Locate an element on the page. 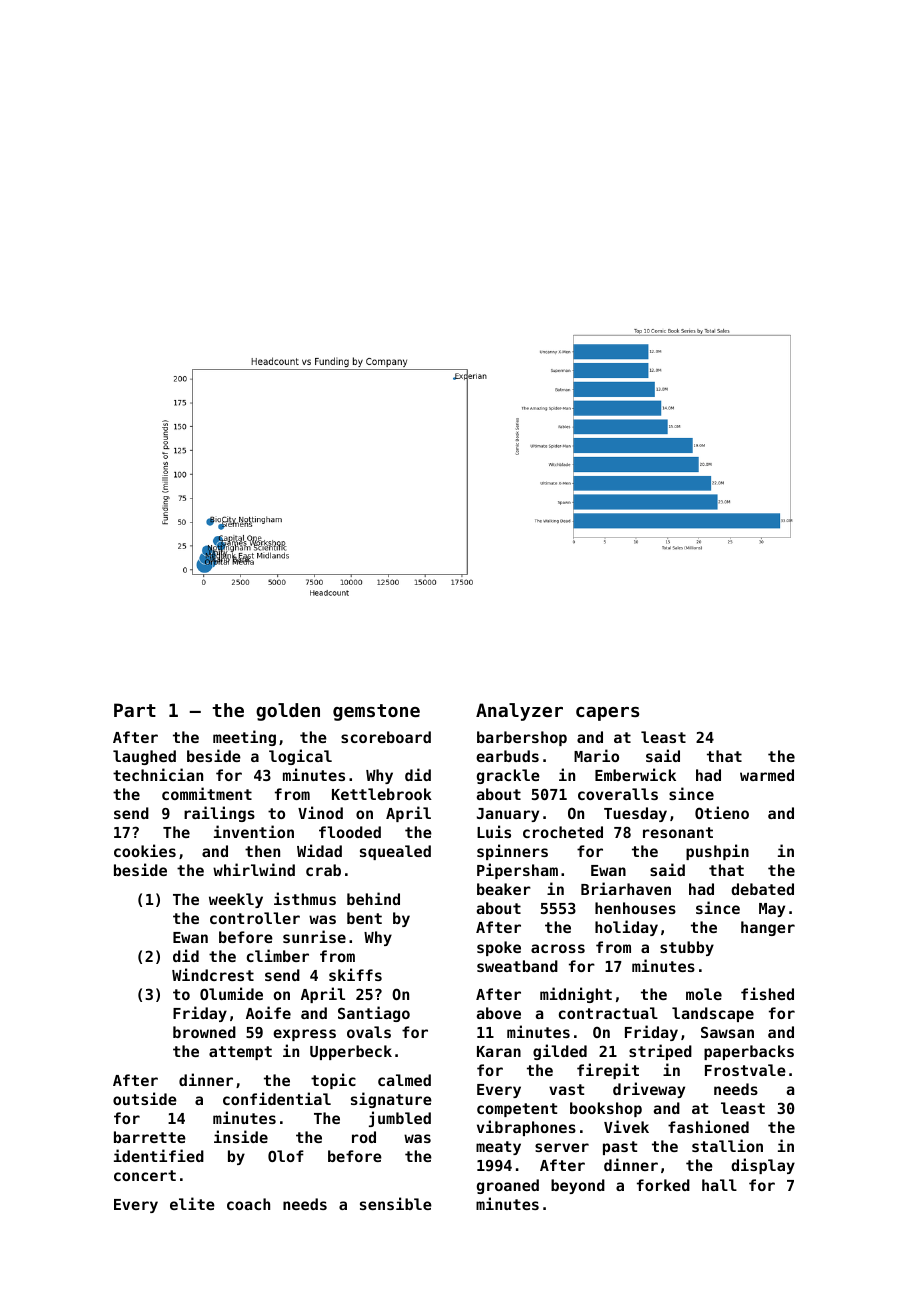 This page has width=908, height=1316. sensible is located at coordinates (396, 1203).
